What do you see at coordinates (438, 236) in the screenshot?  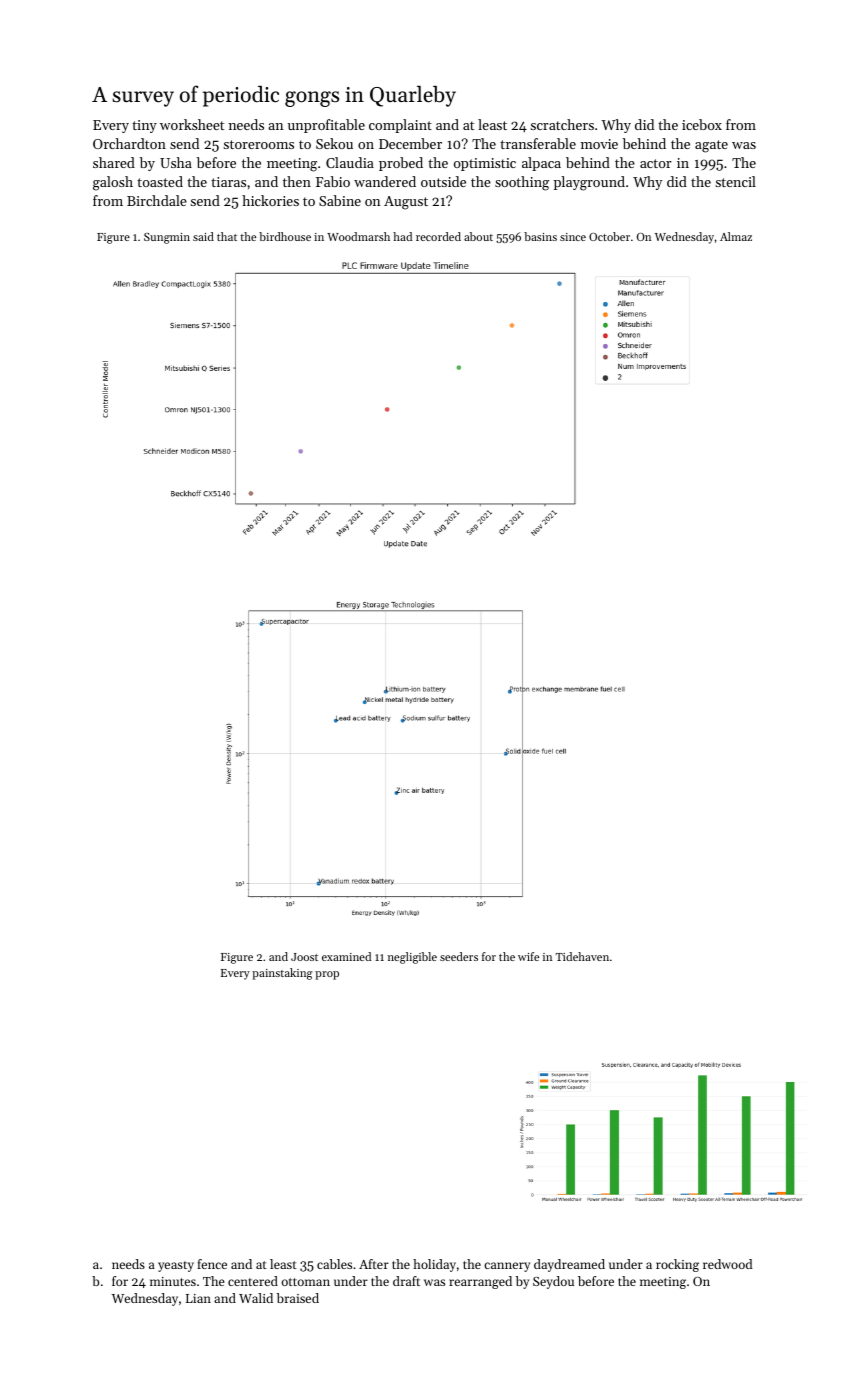 I see `recorded` at bounding box center [438, 236].
